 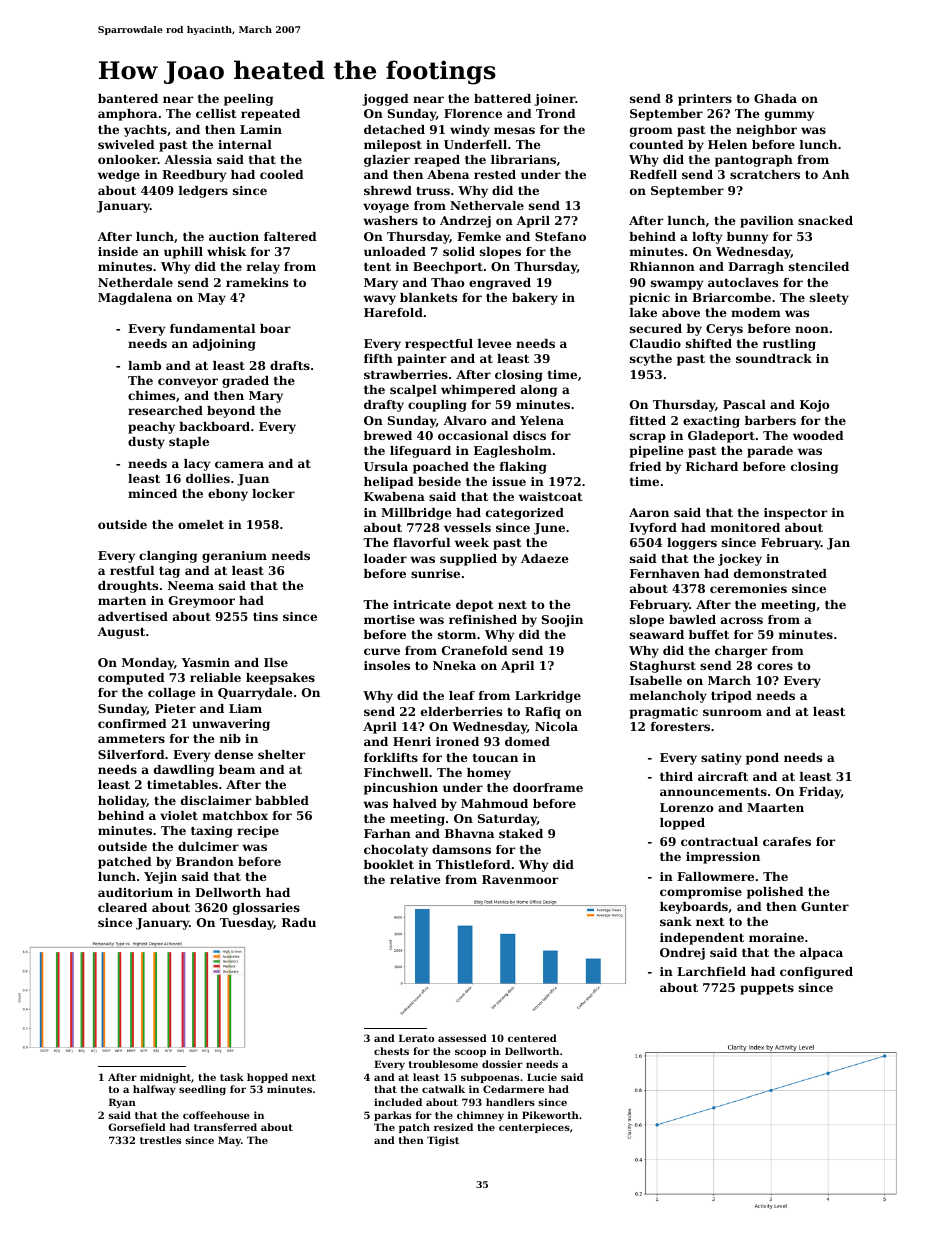 What do you see at coordinates (137, 1127) in the image?
I see `Gorsefield` at bounding box center [137, 1127].
